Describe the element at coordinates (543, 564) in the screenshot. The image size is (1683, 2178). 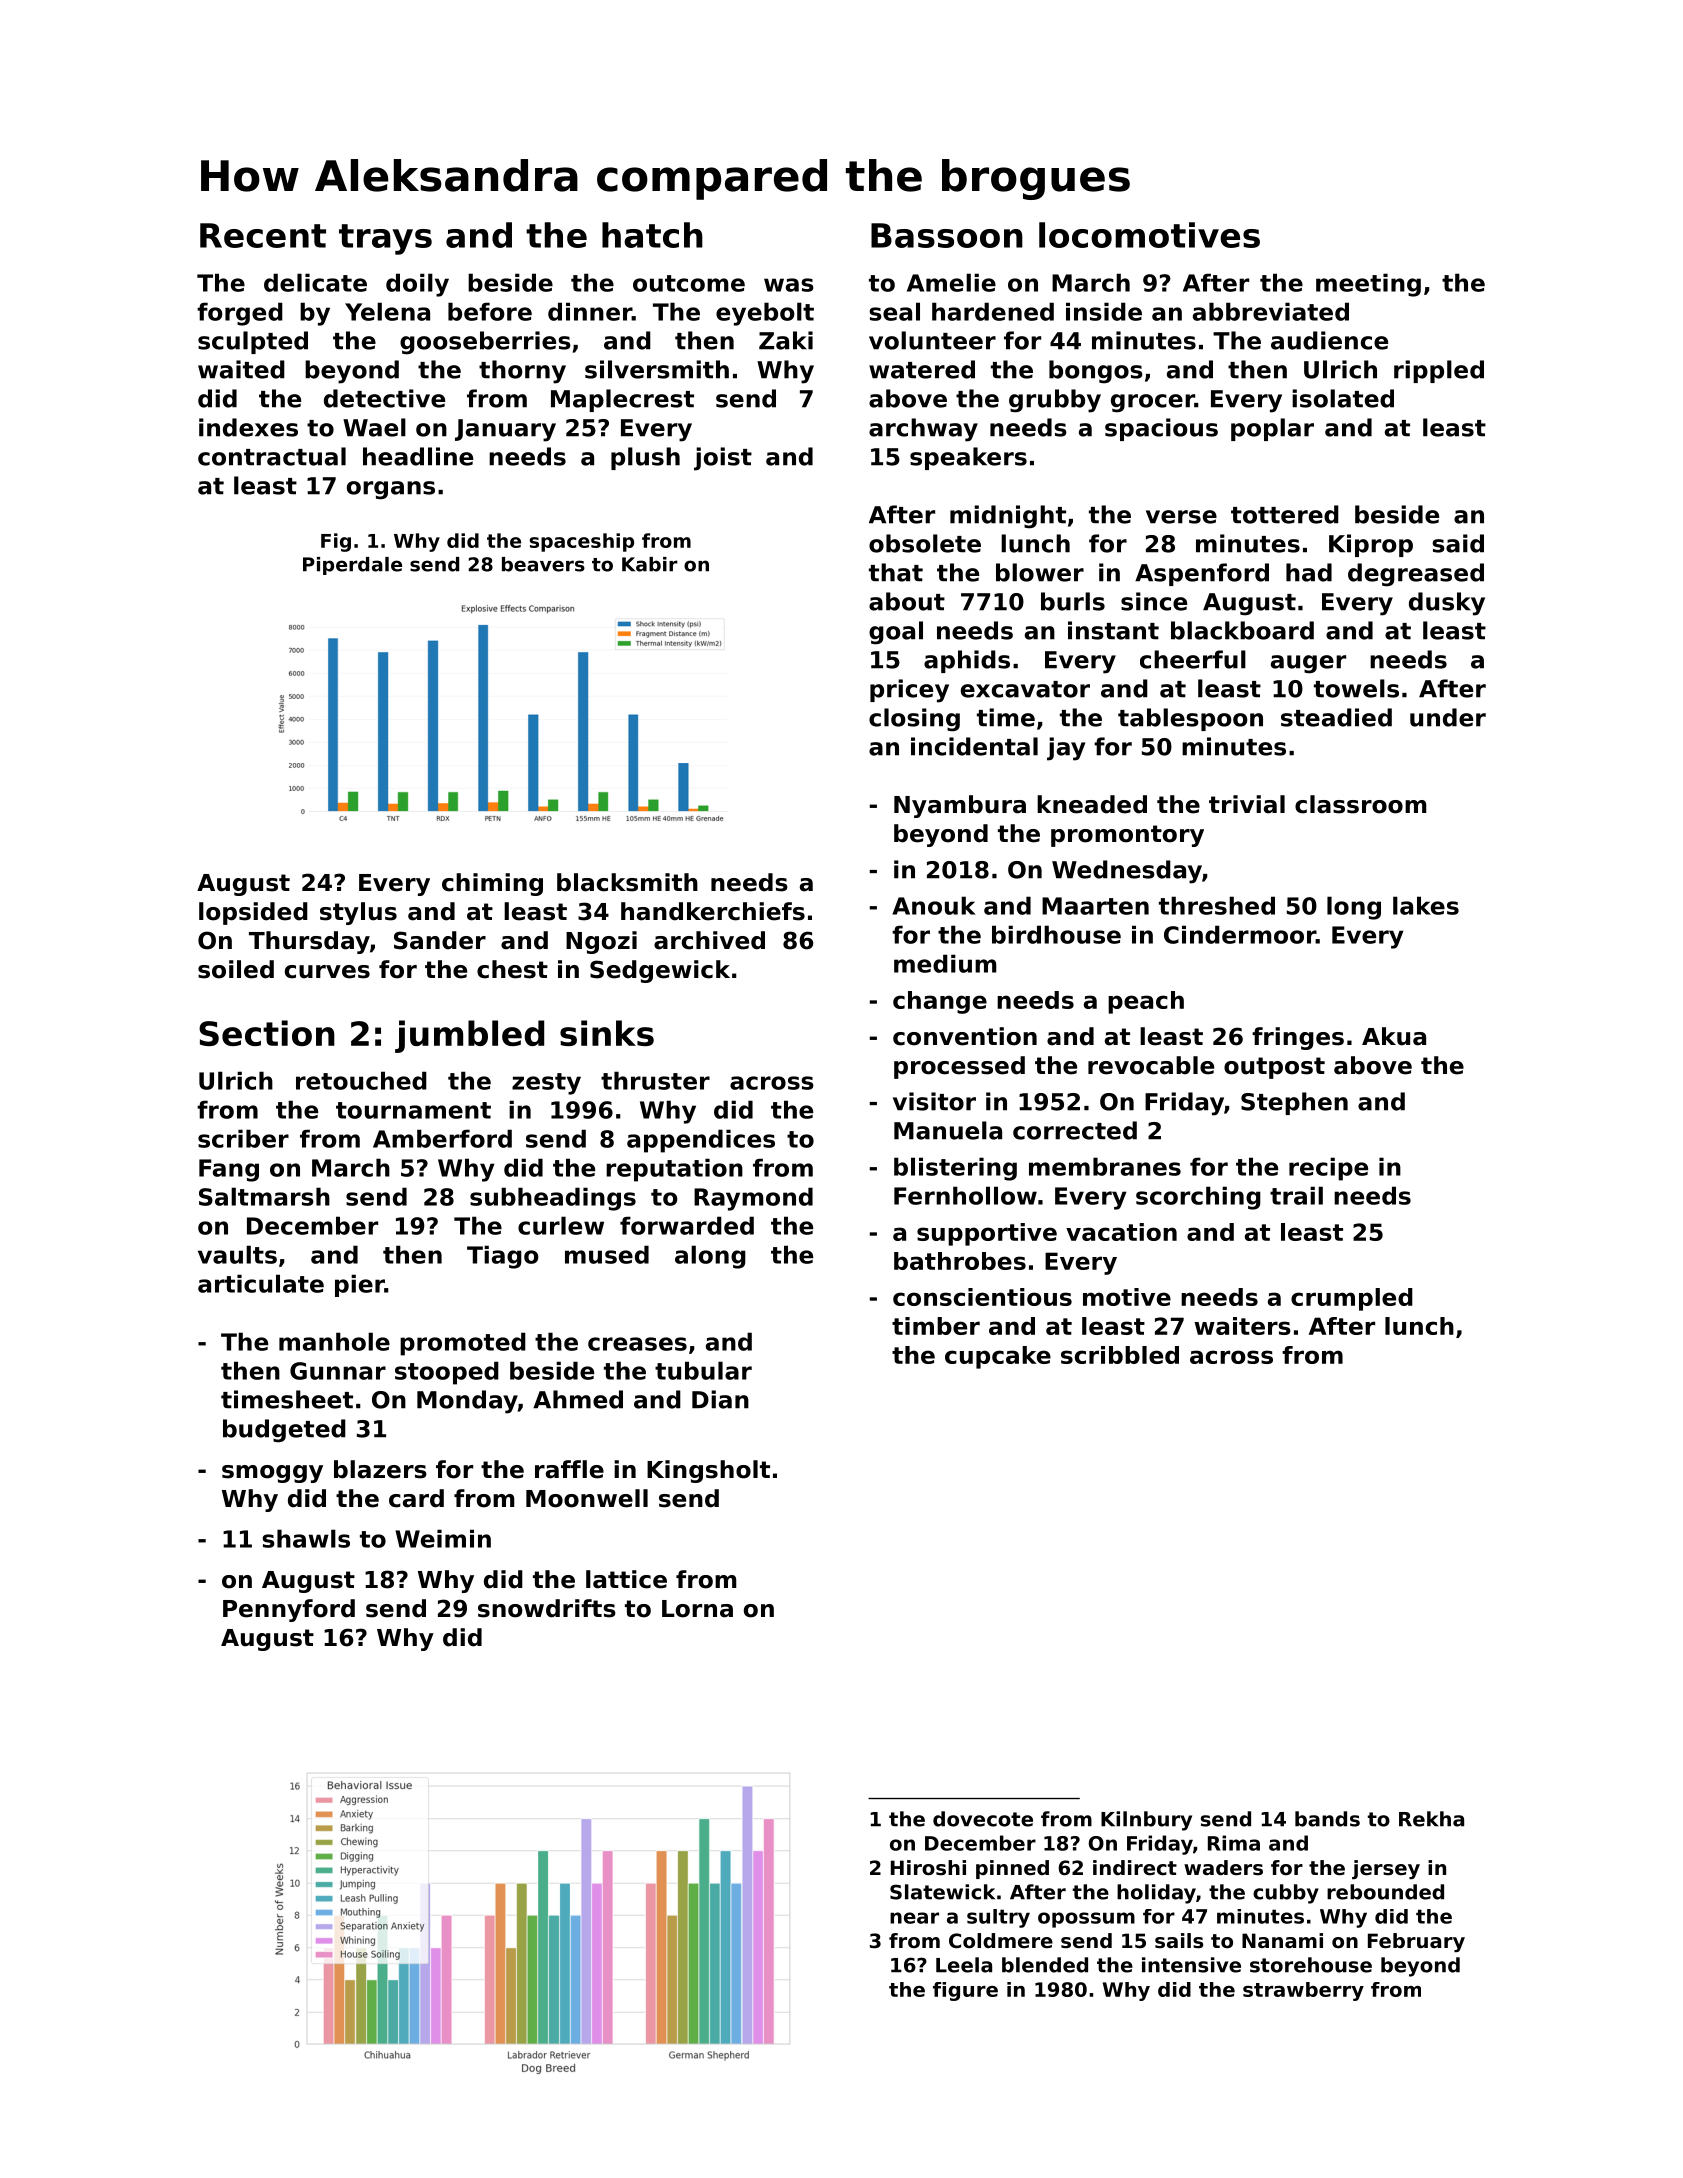
I see `beavers` at that location.
